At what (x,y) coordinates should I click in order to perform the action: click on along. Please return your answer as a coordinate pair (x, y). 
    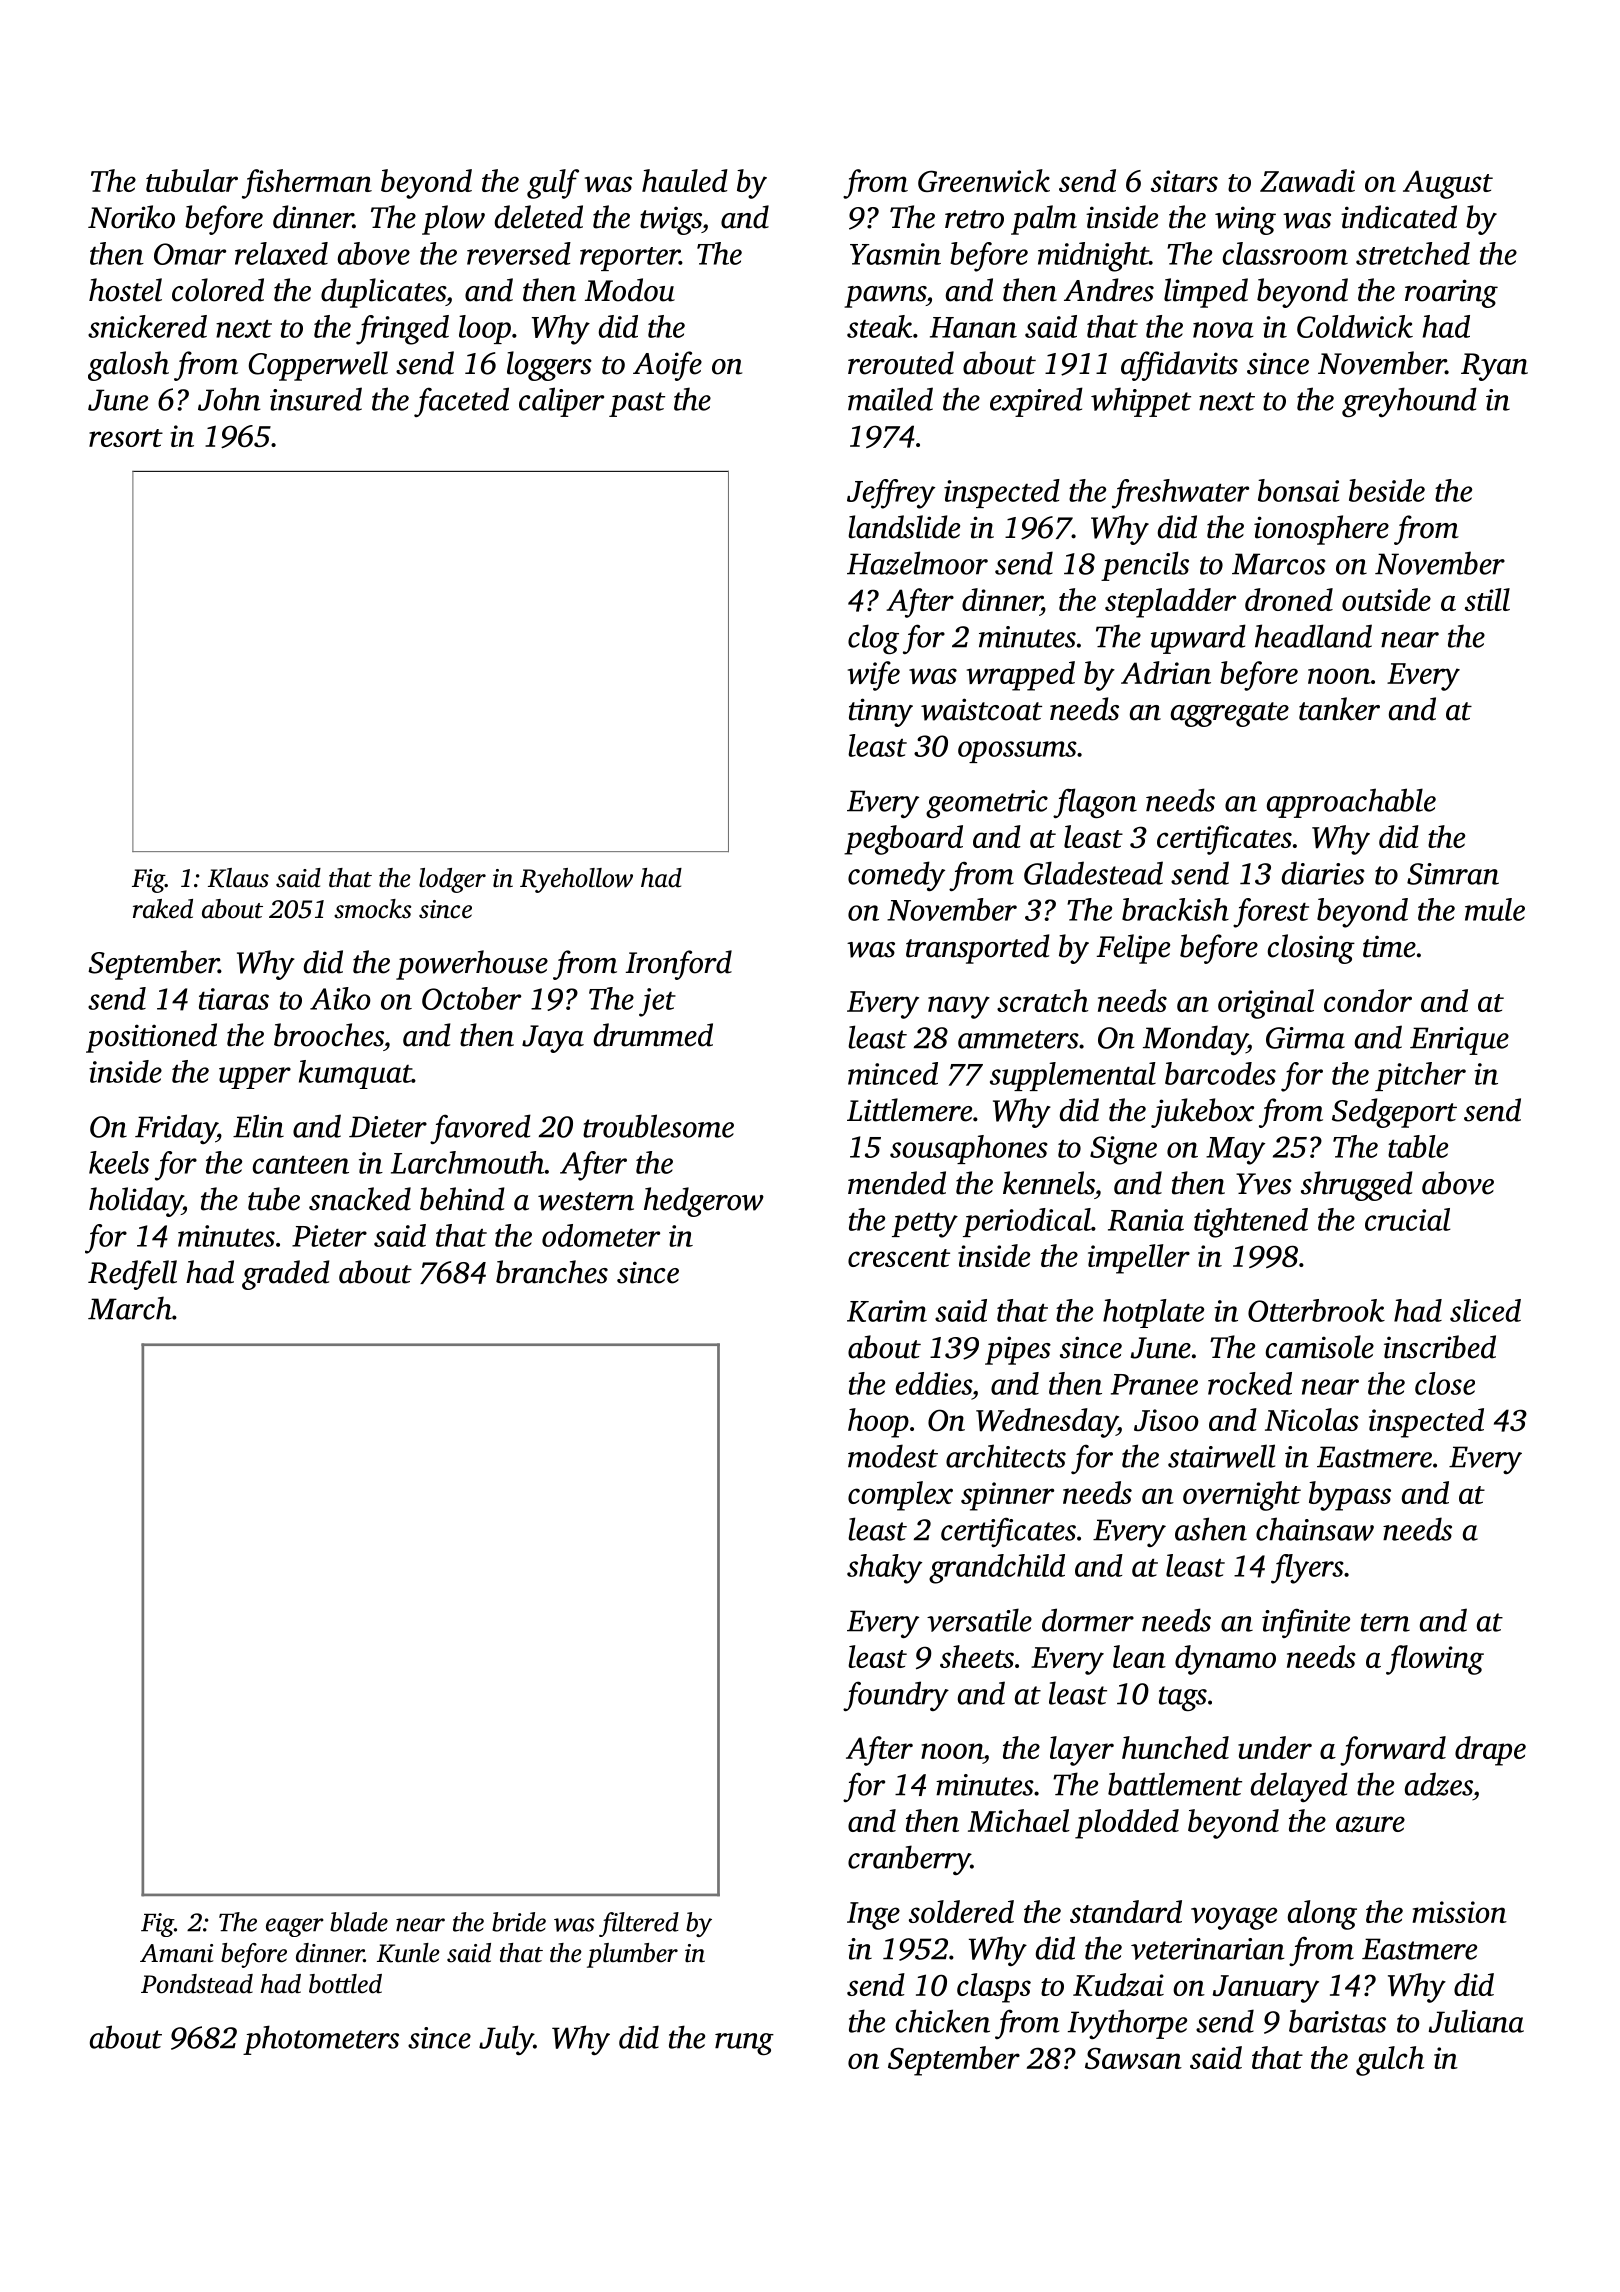
    Looking at the image, I should click on (1322, 1915).
